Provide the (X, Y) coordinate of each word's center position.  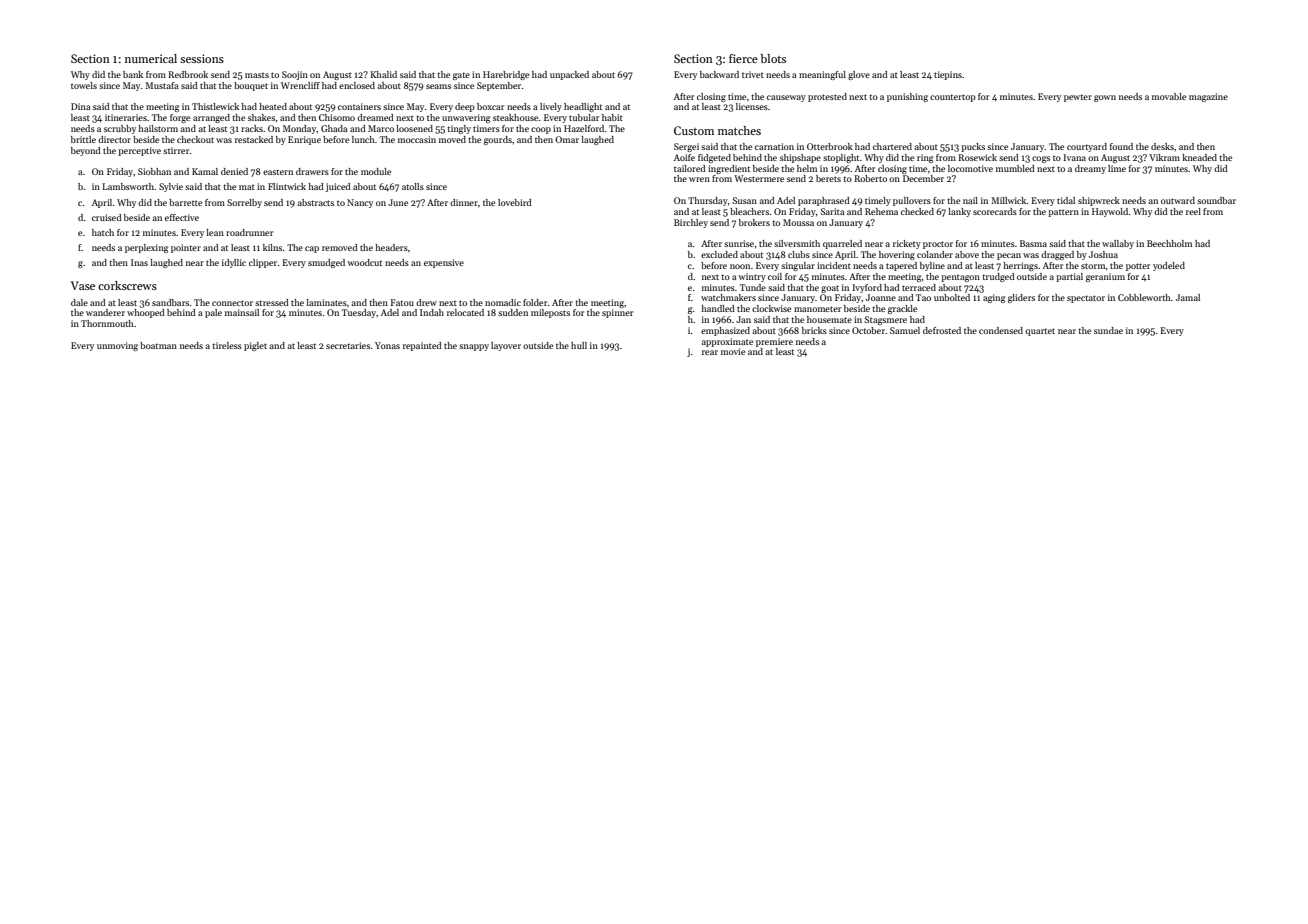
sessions (202, 58)
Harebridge (506, 75)
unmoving (117, 346)
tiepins (948, 75)
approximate (727, 342)
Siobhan (154, 171)
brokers (754, 222)
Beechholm (1169, 243)
